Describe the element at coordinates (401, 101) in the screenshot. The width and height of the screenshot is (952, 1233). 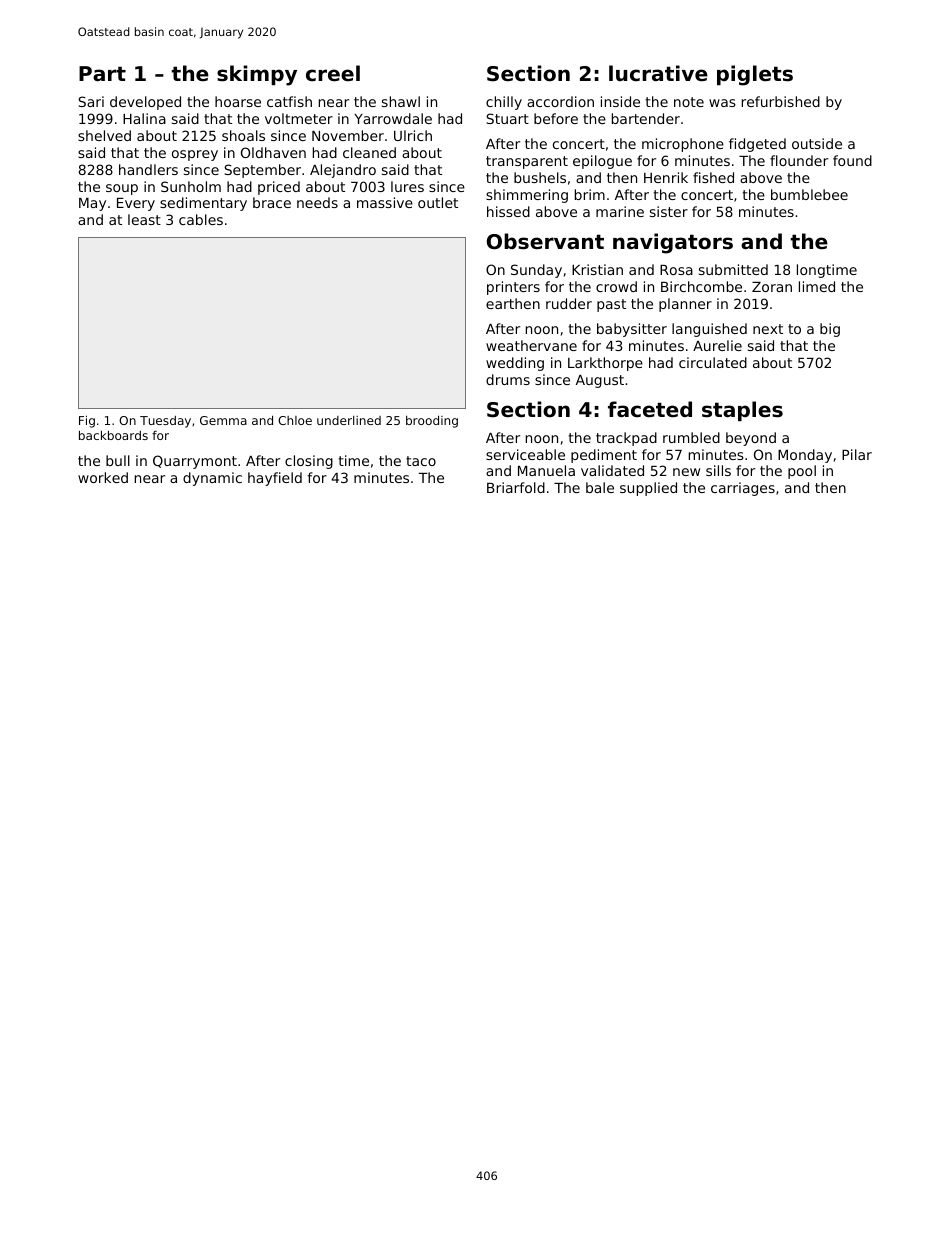
I see `shawl` at that location.
